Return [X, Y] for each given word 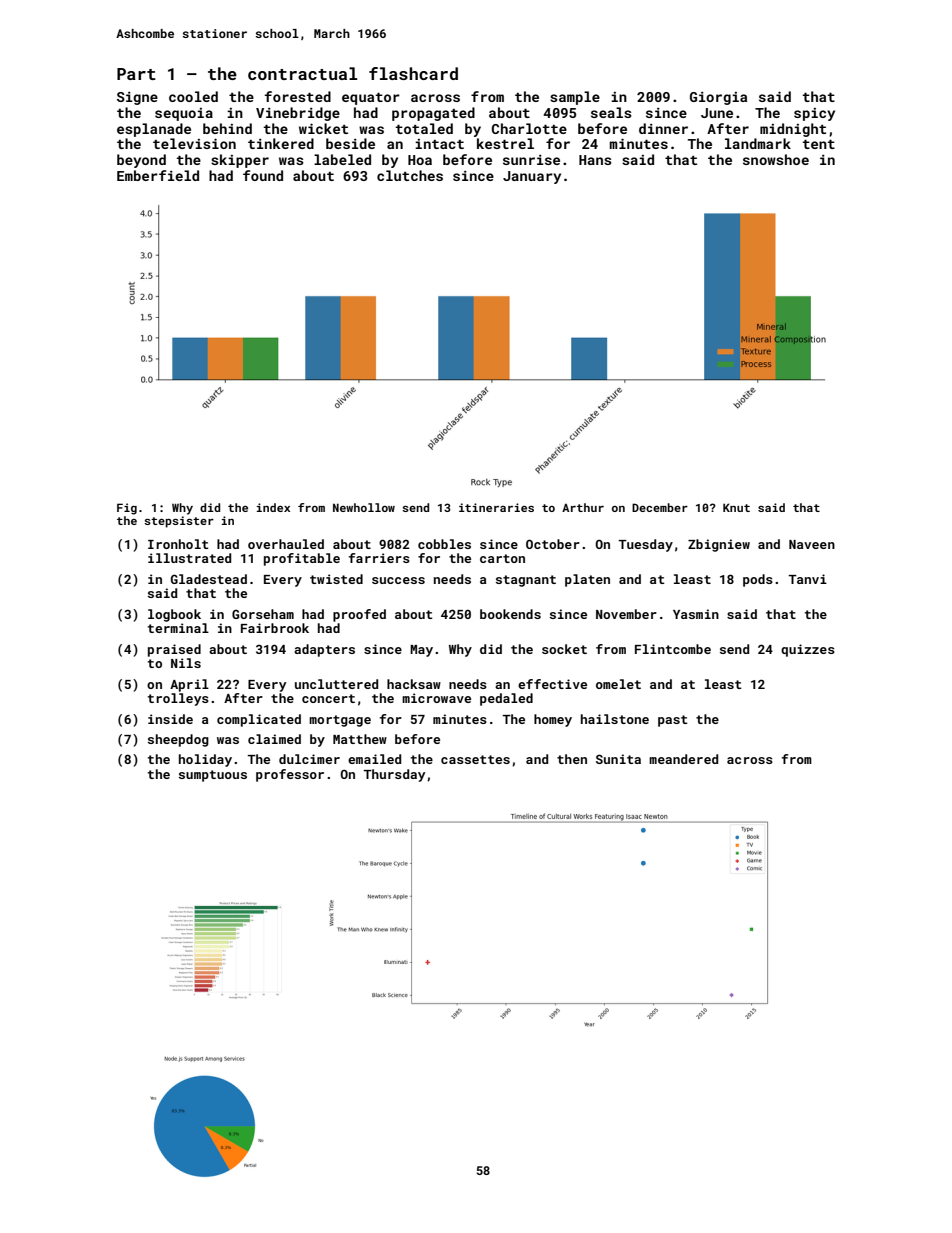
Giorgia [718, 98]
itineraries [496, 507]
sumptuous [213, 776]
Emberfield [158, 175]
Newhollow [364, 507]
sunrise [531, 160]
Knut [736, 507]
